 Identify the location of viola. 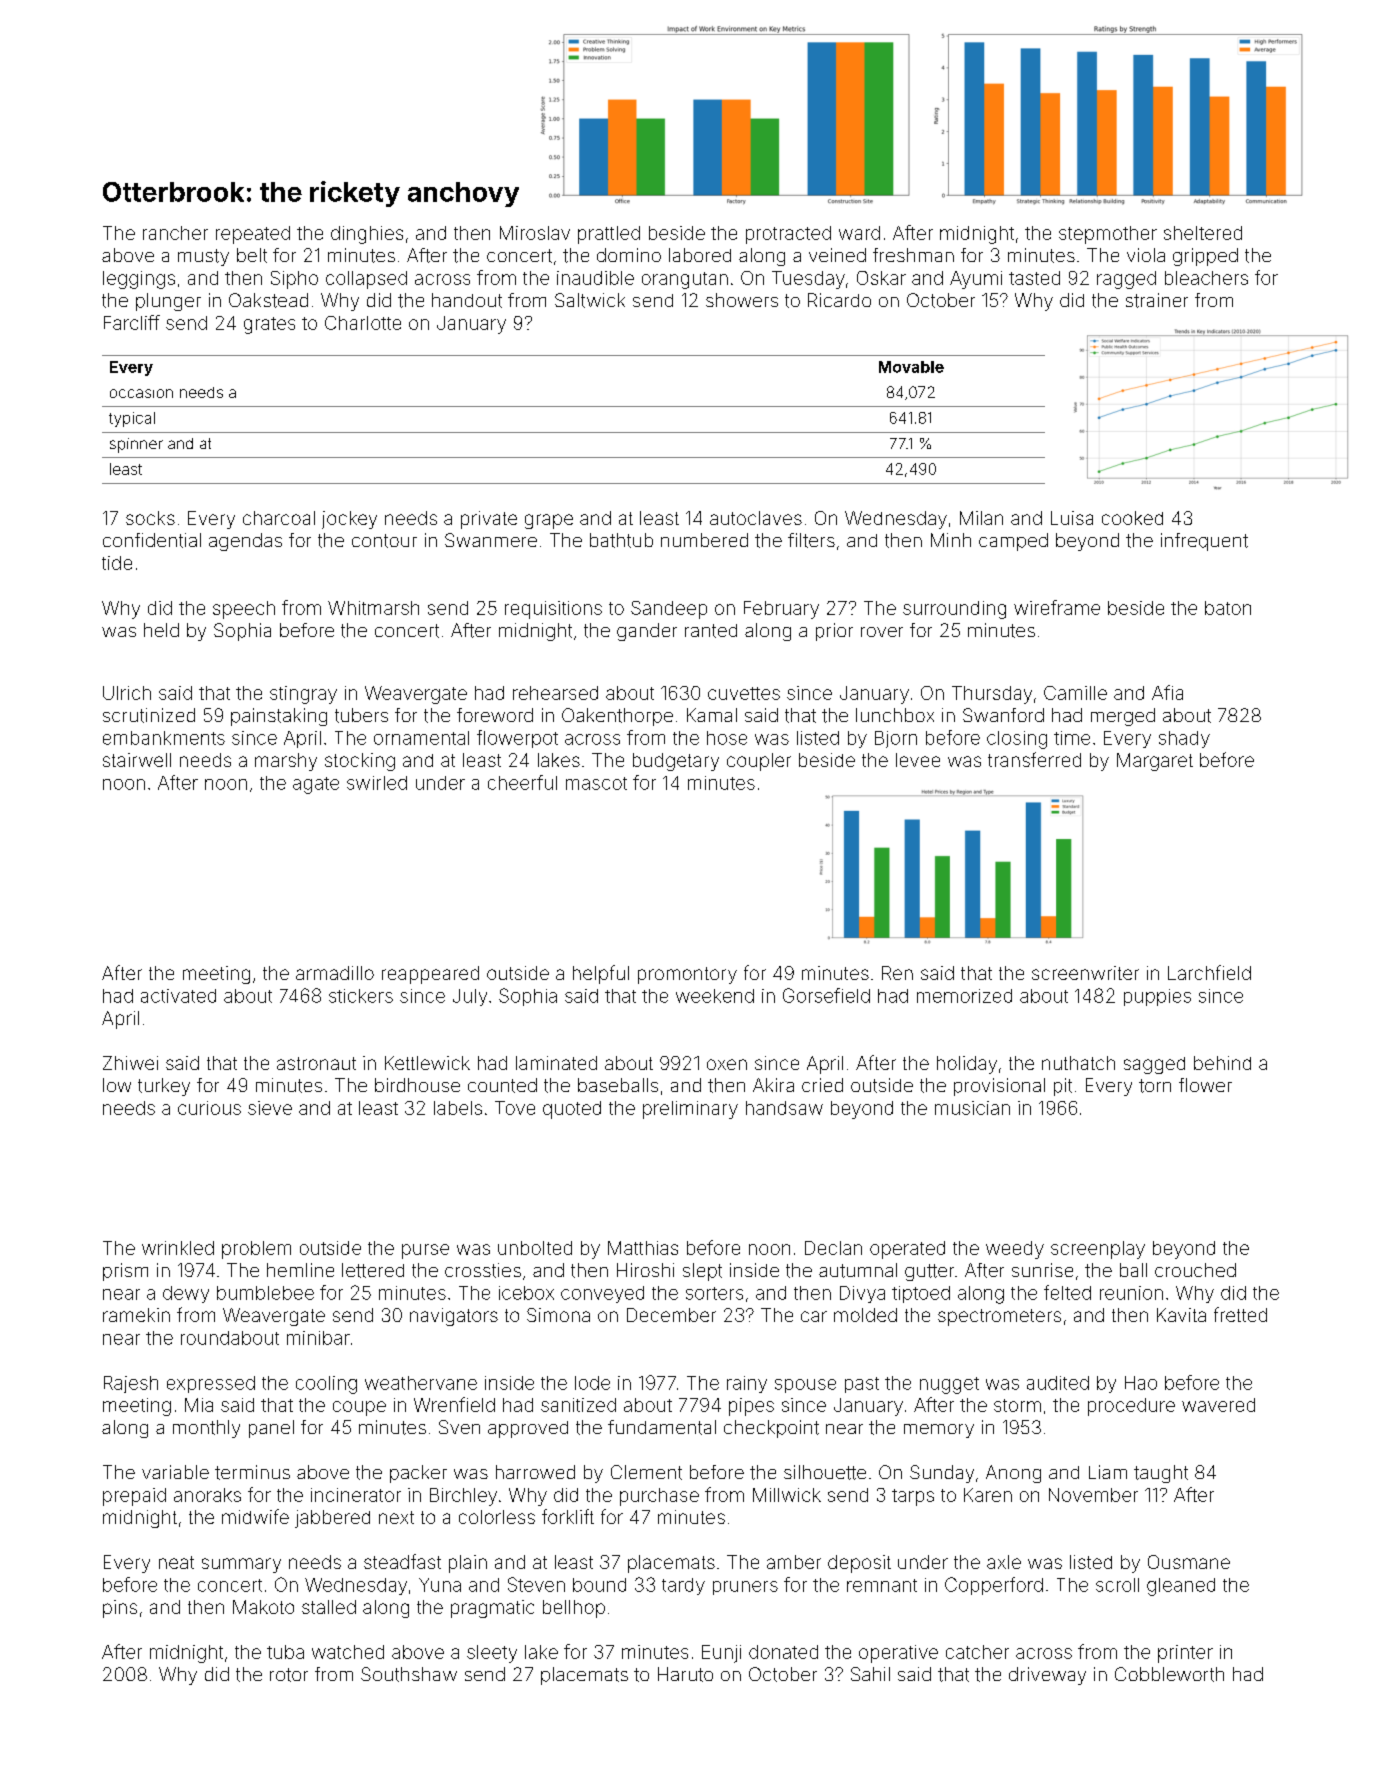
(1146, 255).
